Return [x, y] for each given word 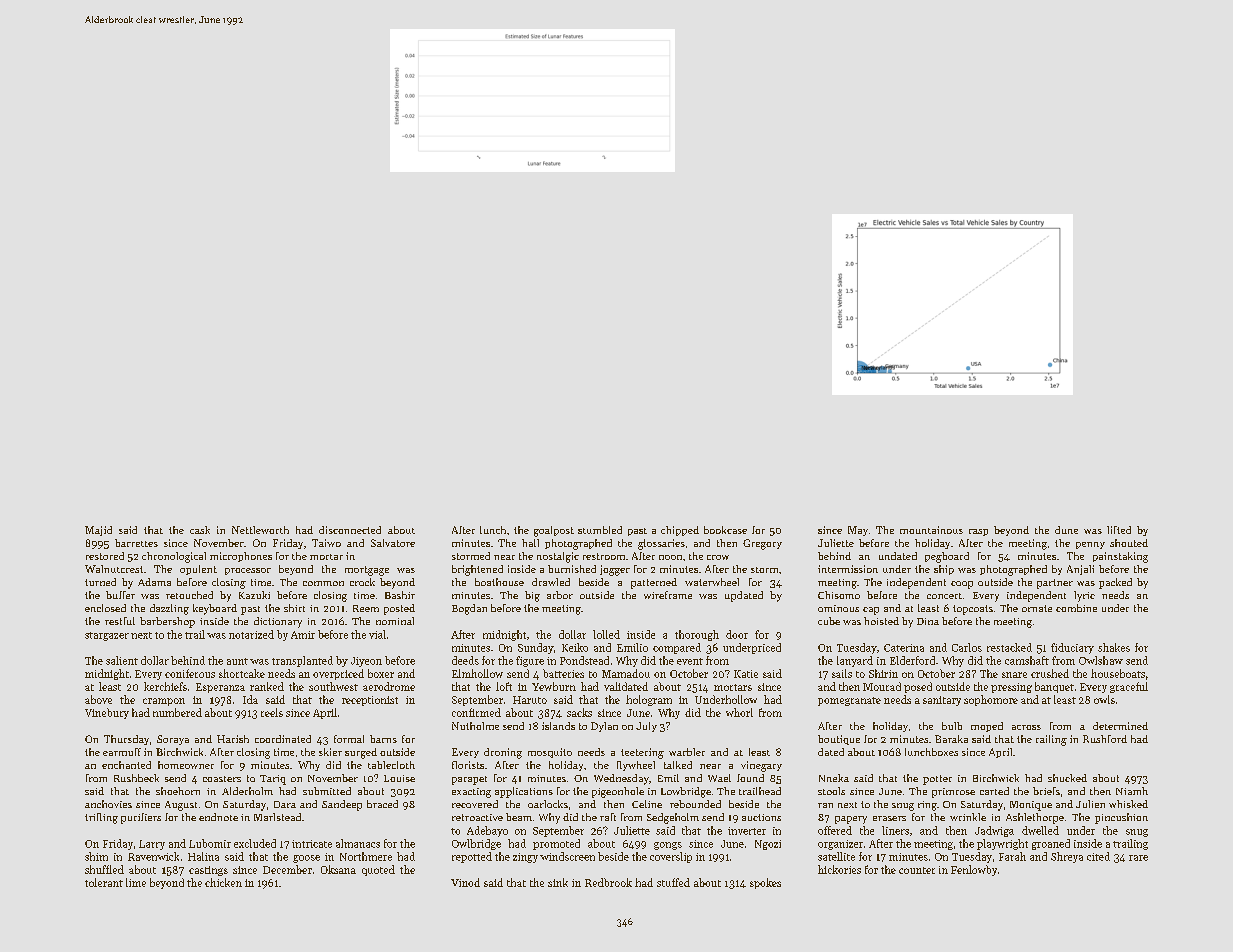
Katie [746, 674]
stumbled [600, 530]
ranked [267, 686]
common [323, 583]
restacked [1009, 647]
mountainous [931, 530]
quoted [378, 870]
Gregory [762, 544]
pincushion [1121, 818]
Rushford [1105, 739]
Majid [98, 531]
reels [272, 712]
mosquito [550, 753]
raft [608, 817]
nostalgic [558, 557]
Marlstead [277, 817]
